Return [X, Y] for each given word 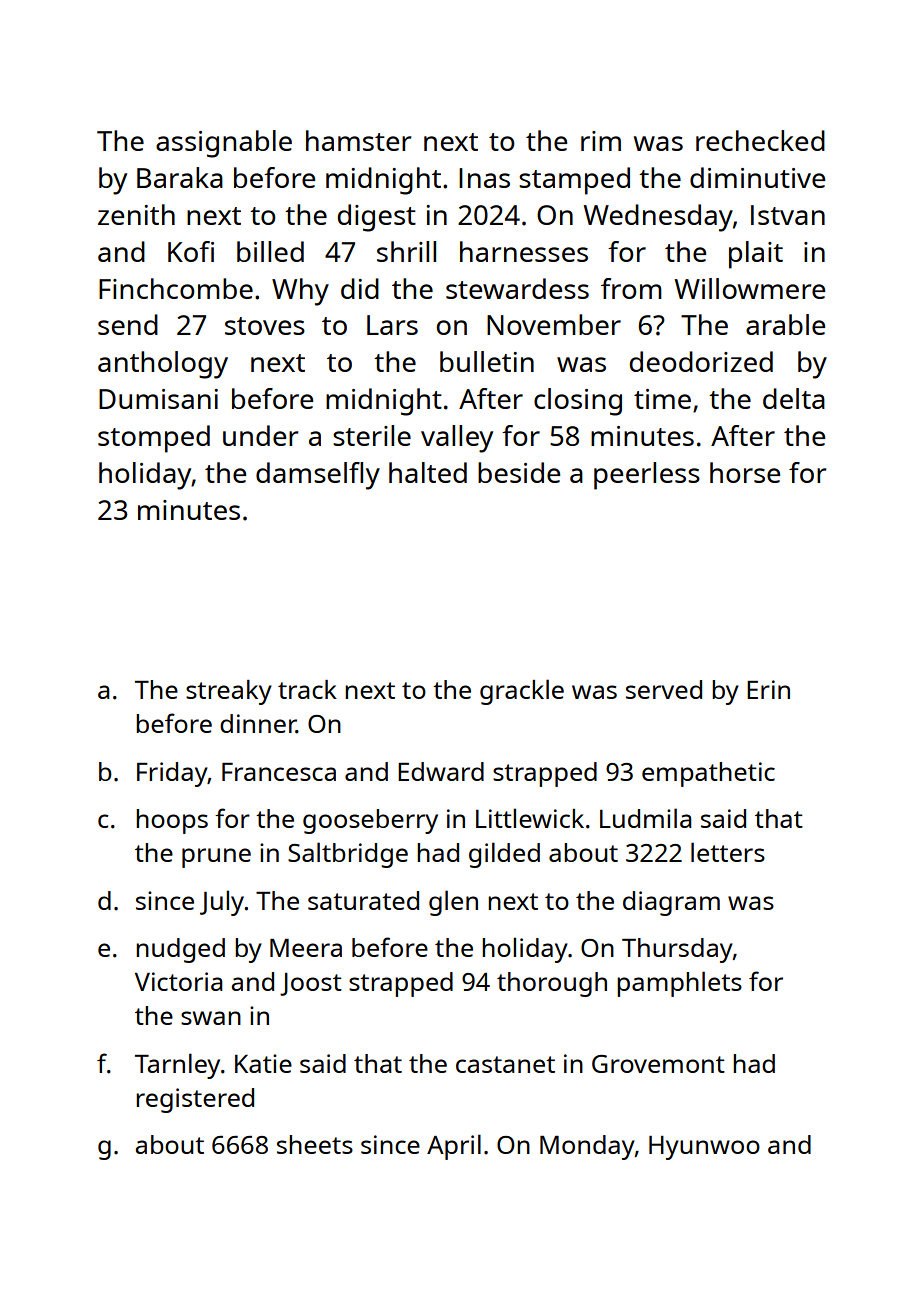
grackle [522, 692]
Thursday [677, 950]
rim [601, 141]
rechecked [760, 140]
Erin [768, 689]
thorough [552, 984]
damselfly [318, 476]
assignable [224, 144]
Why [300, 292]
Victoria [178, 981]
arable [785, 324]
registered [195, 1100]
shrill [406, 251]
